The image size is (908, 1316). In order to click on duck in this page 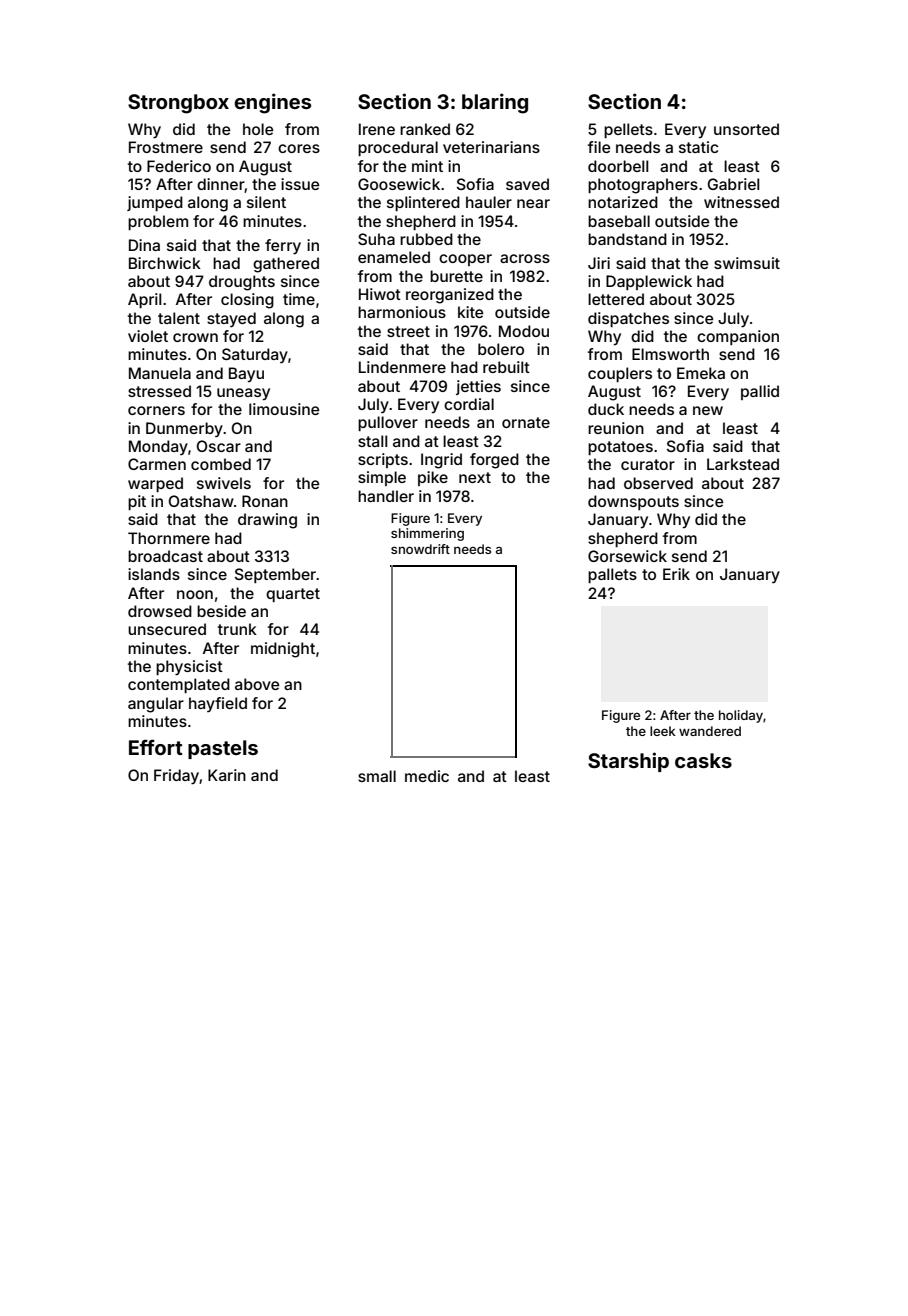, I will do `click(606, 409)`.
